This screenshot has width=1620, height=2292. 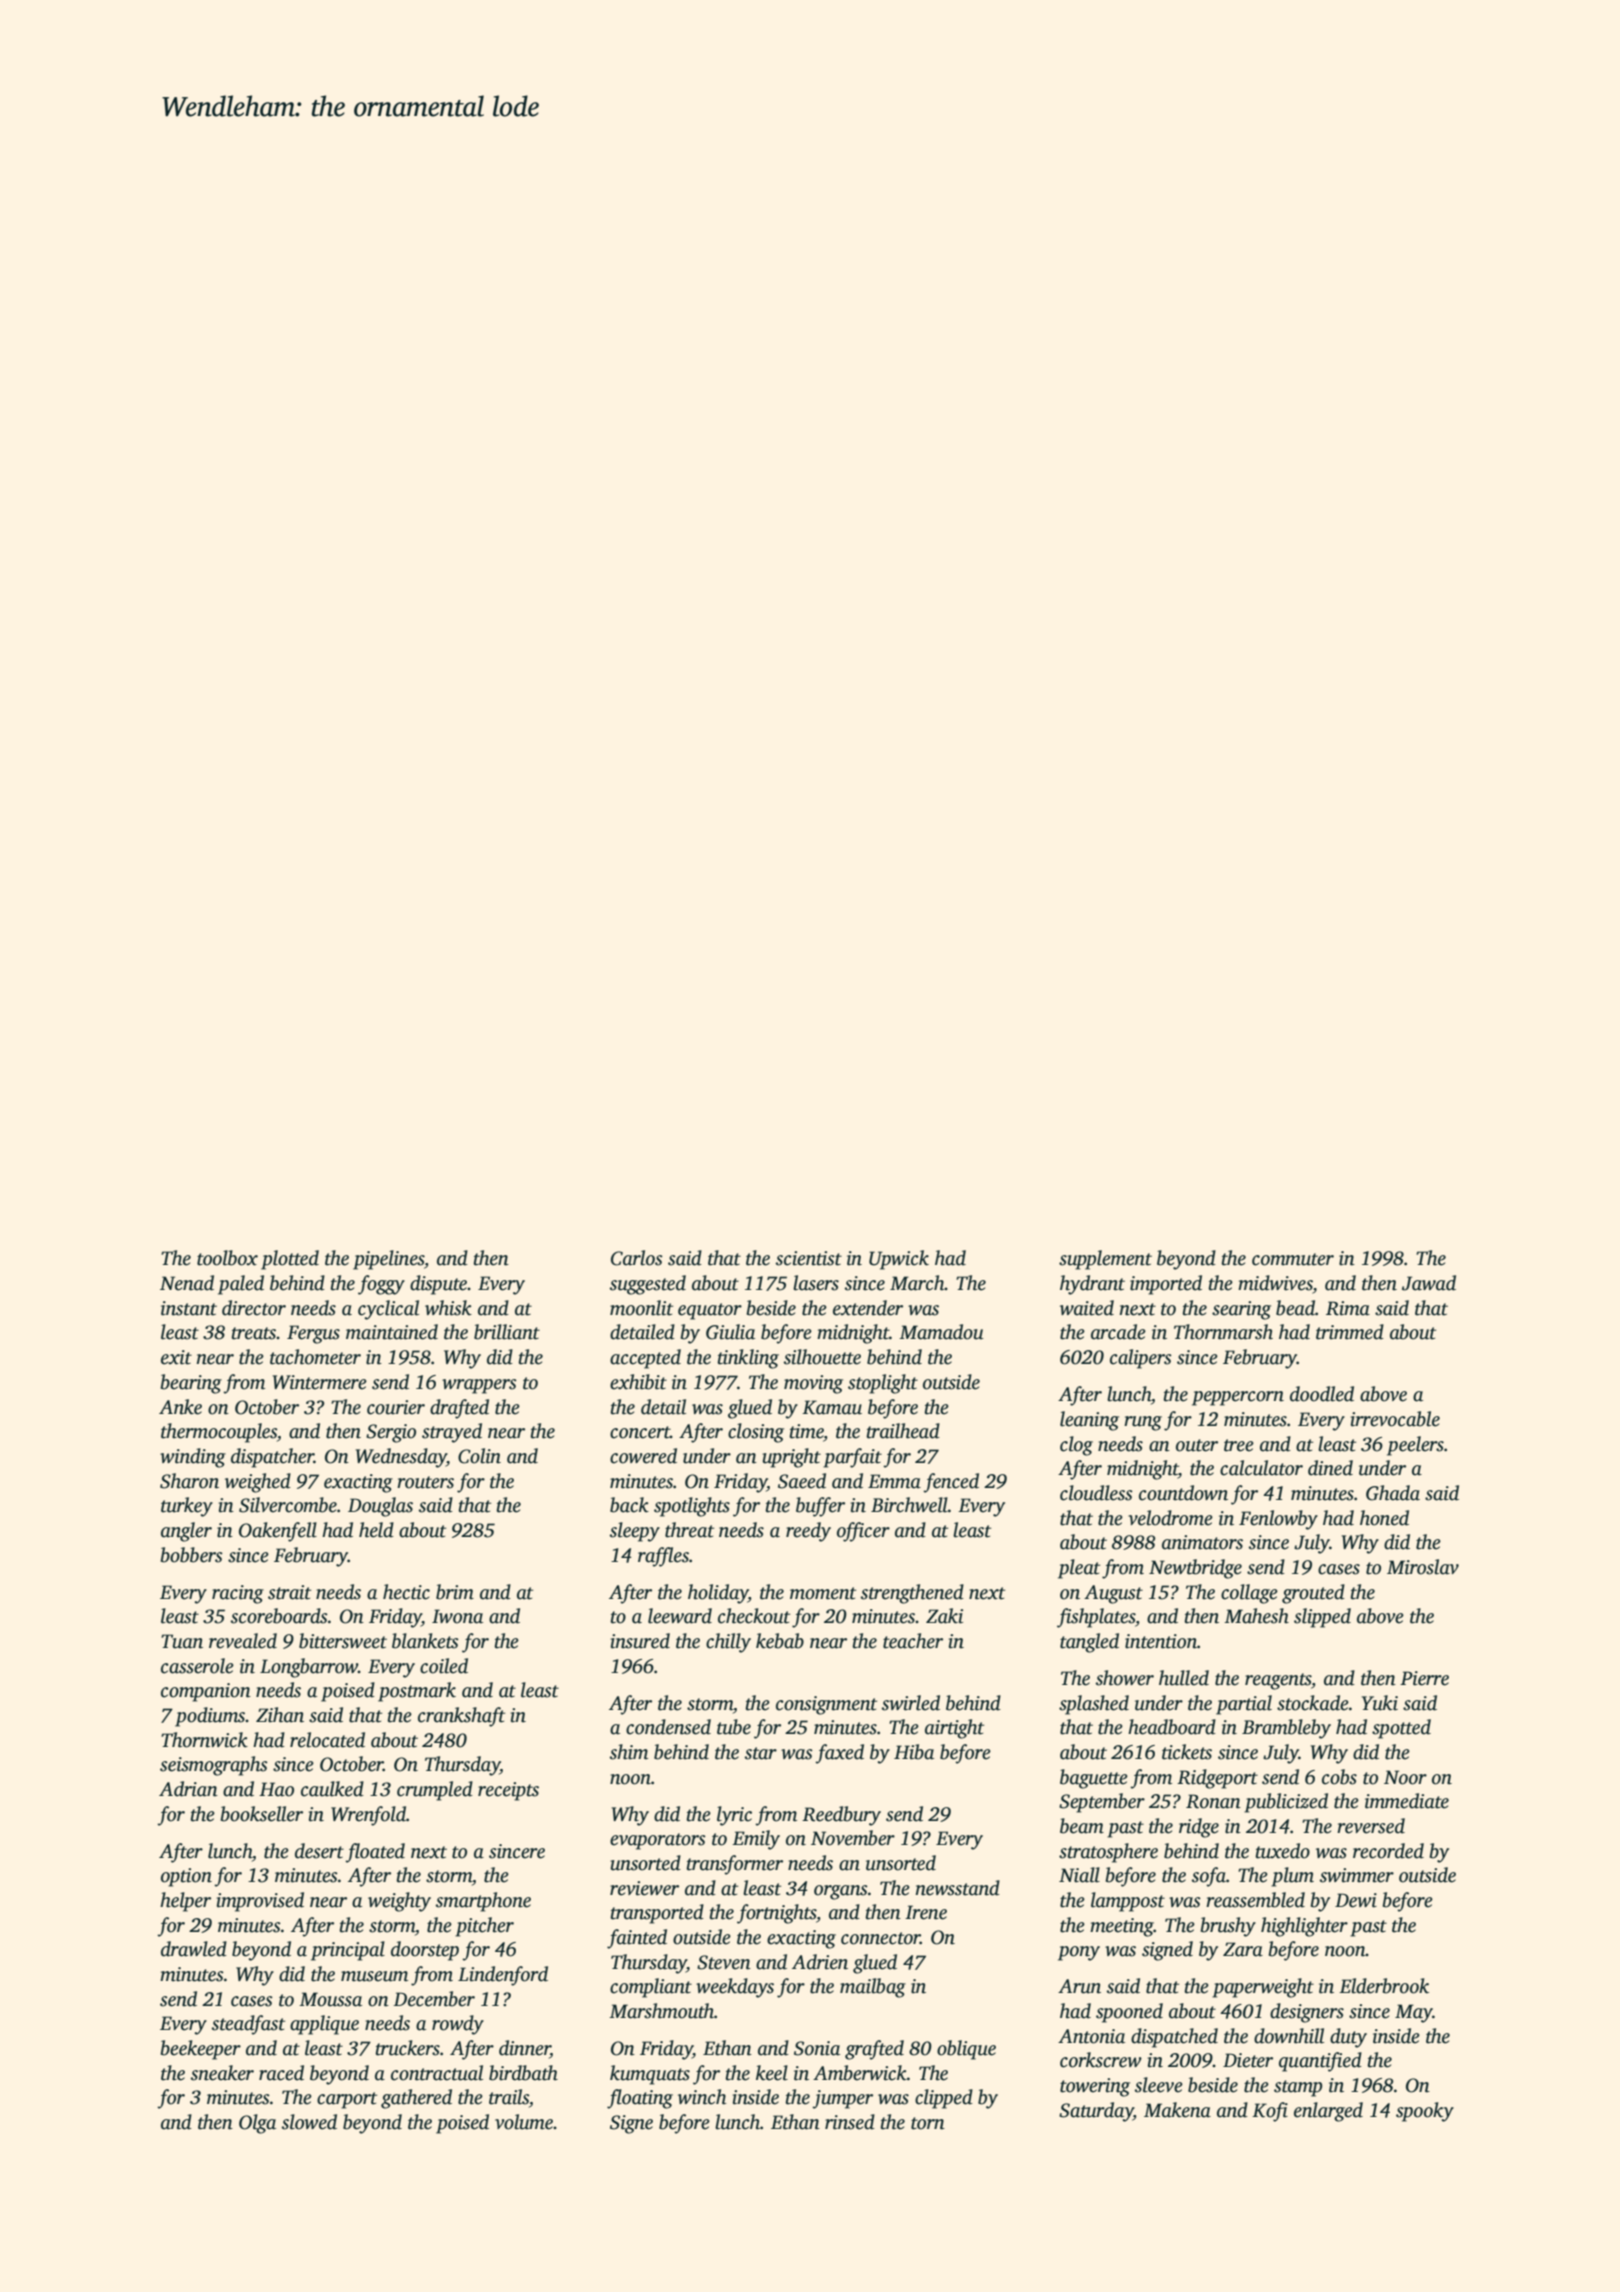 What do you see at coordinates (645, 1359) in the screenshot?
I see `accepted` at bounding box center [645, 1359].
